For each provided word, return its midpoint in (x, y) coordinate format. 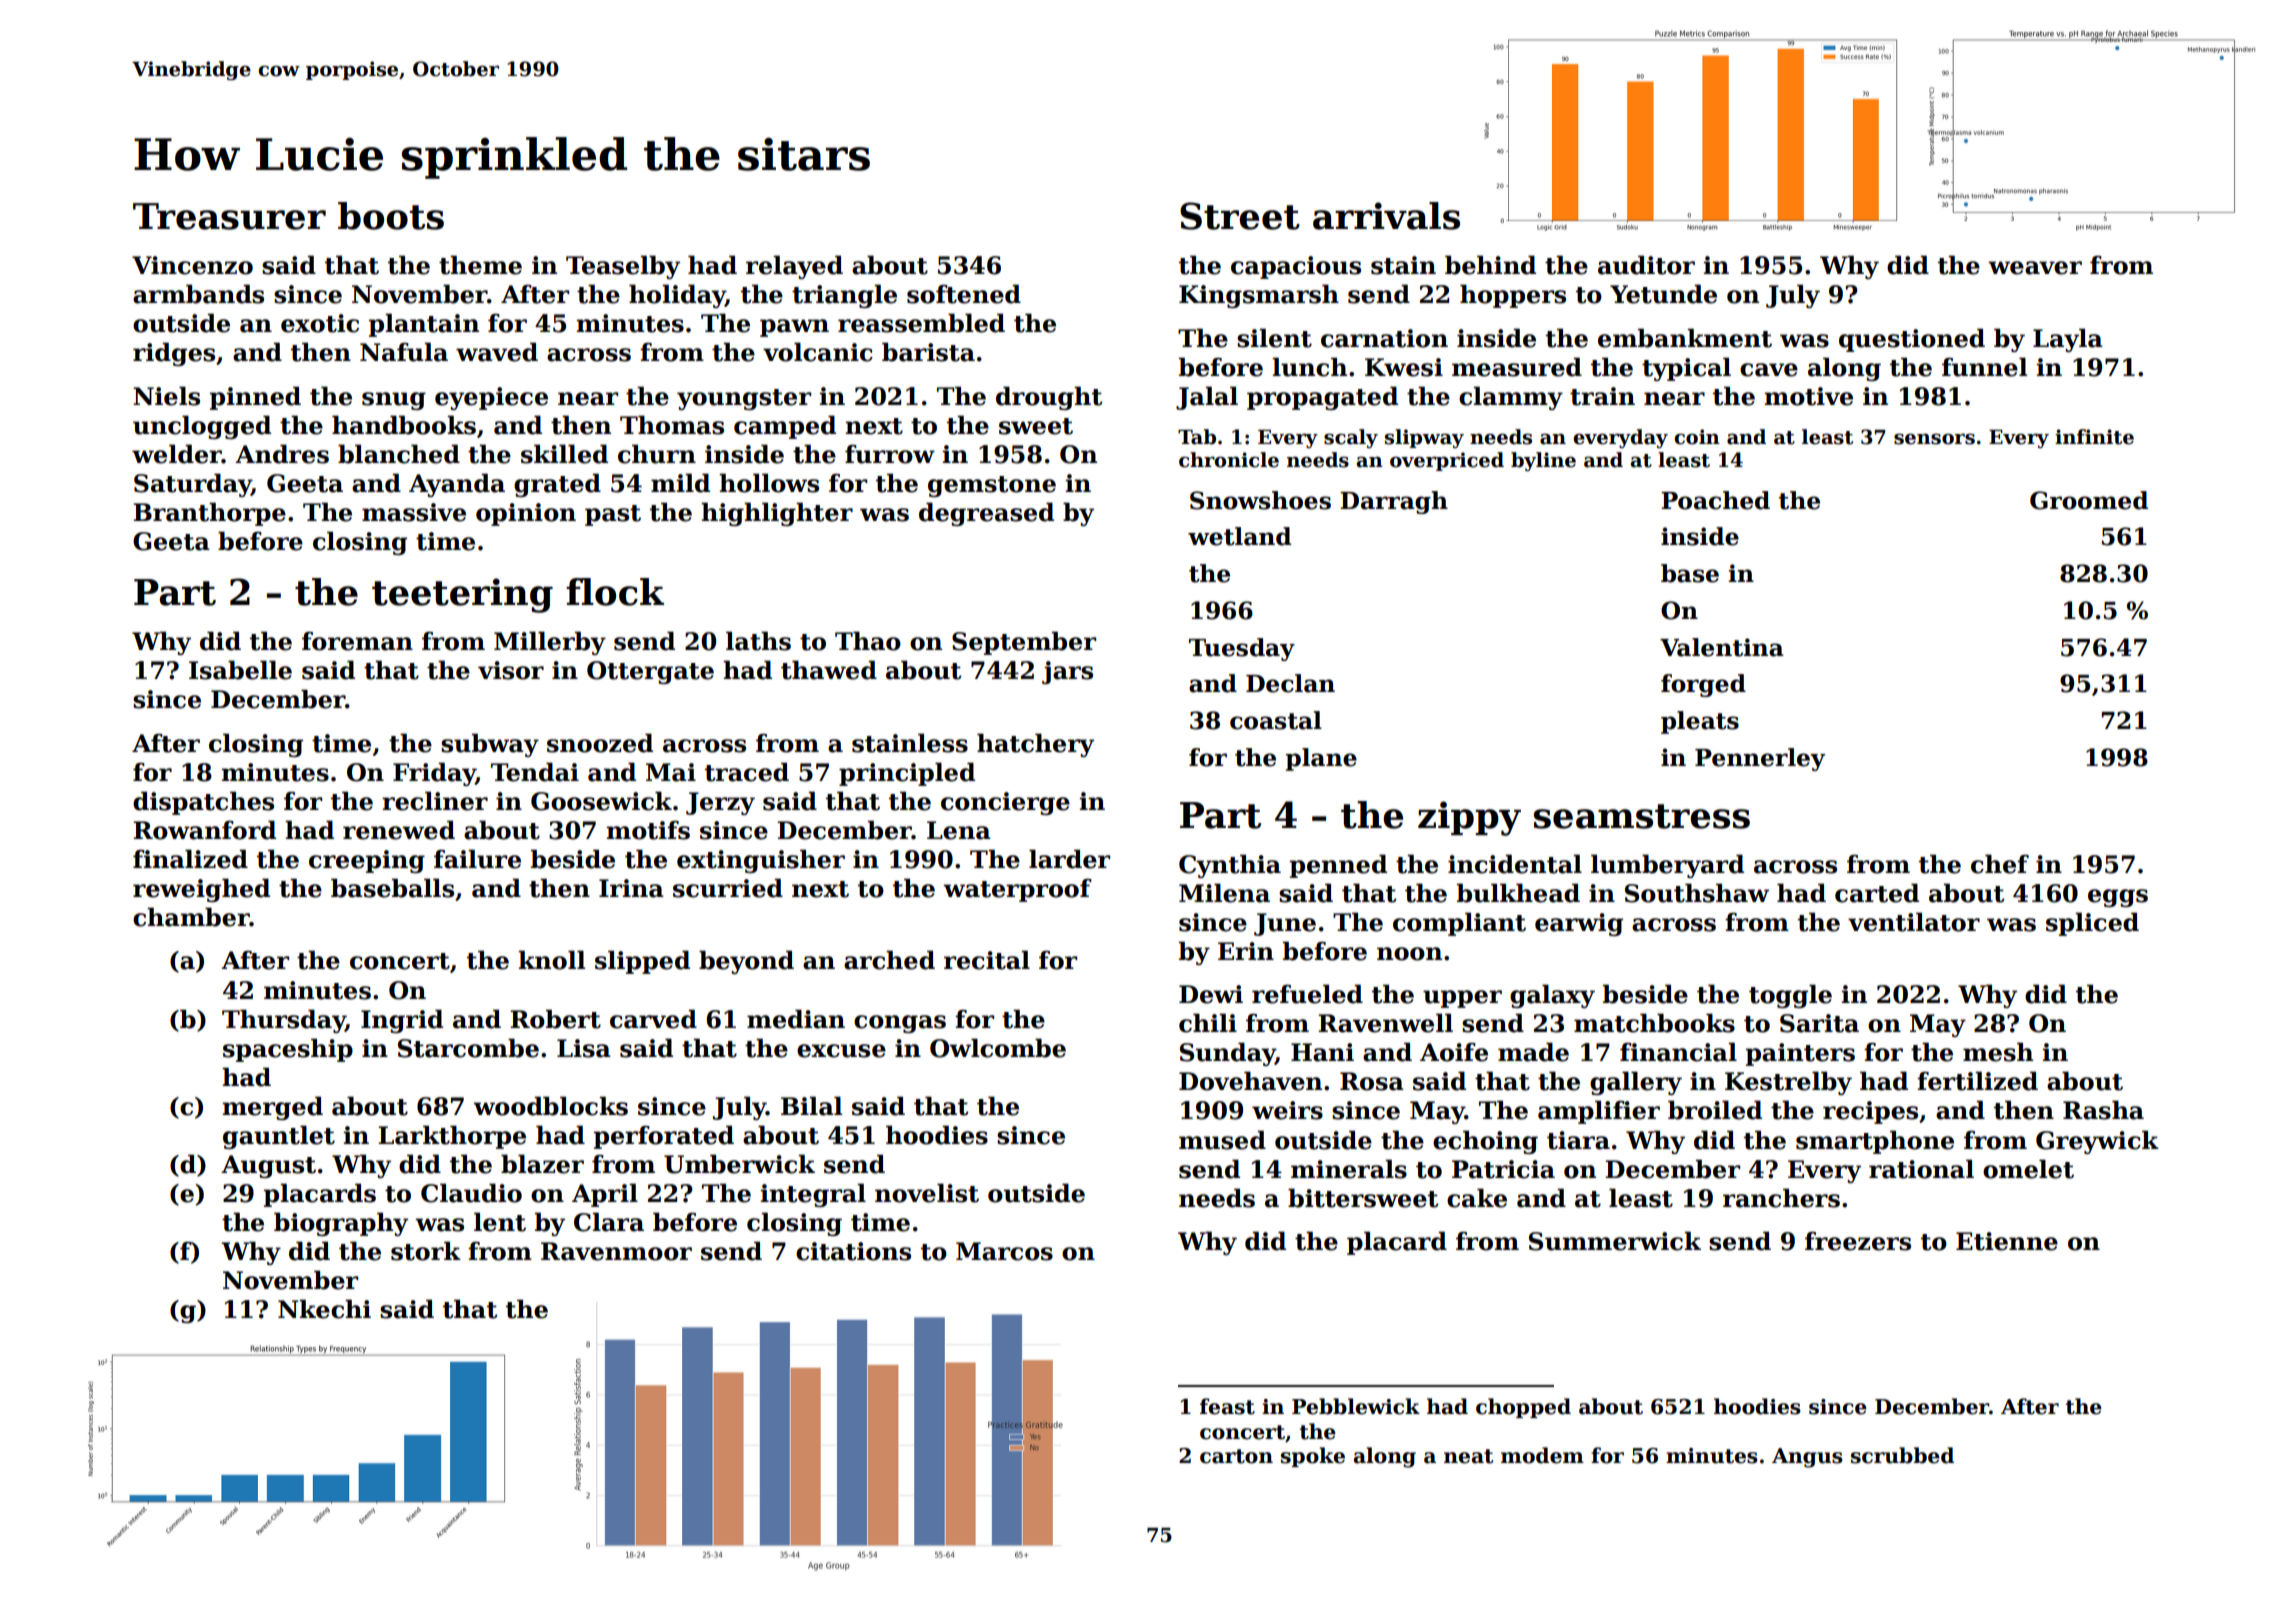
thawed (829, 670)
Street (1240, 216)
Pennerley (1760, 759)
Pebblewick (1356, 1406)
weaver (2035, 268)
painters (1800, 1054)
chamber (191, 917)
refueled (1307, 994)
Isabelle (240, 670)
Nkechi (324, 1309)
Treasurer (229, 216)
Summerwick (1615, 1241)
